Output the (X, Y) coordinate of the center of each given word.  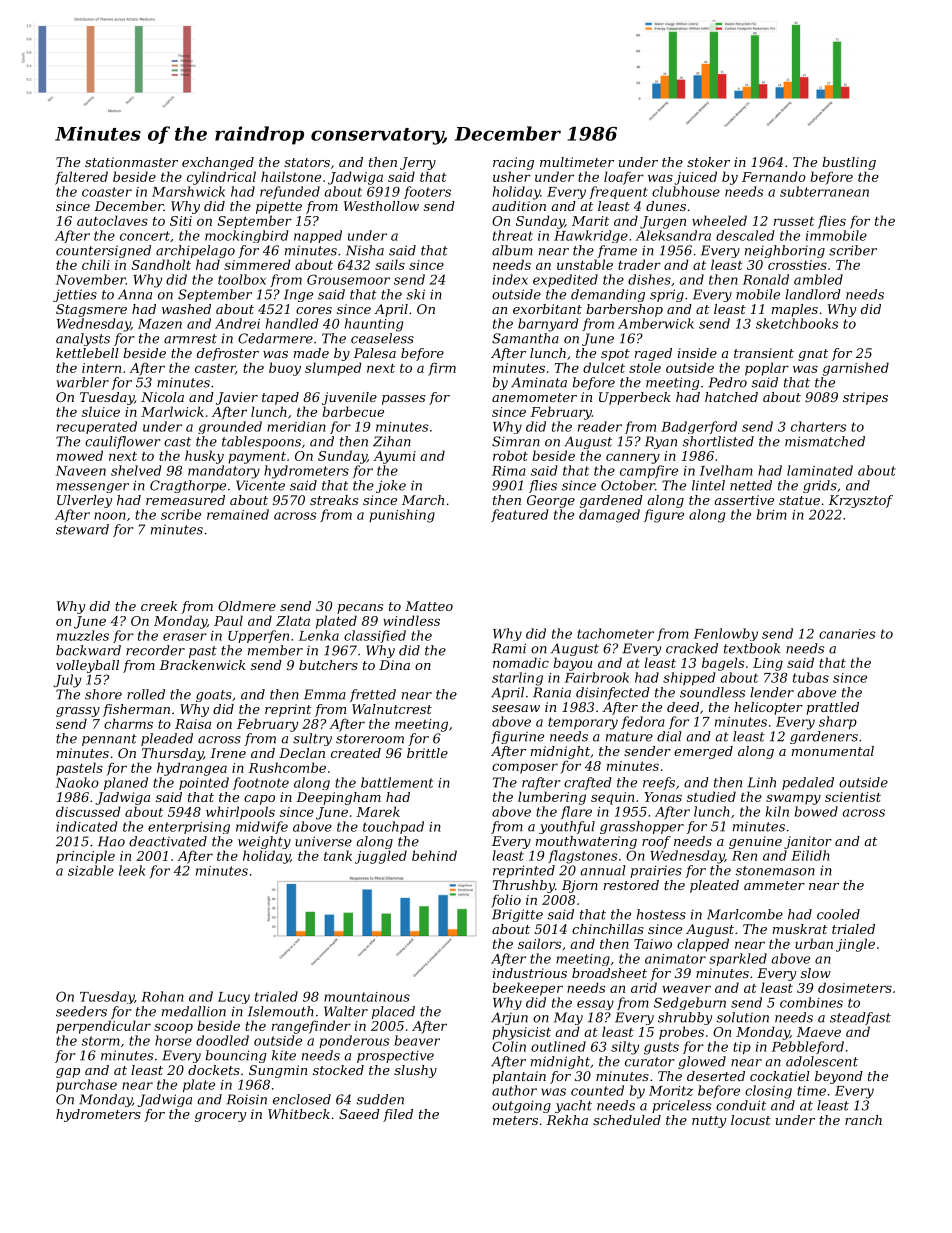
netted (751, 485)
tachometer (615, 633)
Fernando (774, 176)
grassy (78, 712)
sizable (91, 870)
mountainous (367, 997)
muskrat (800, 929)
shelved (136, 470)
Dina (394, 665)
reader (600, 426)
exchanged (218, 163)
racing (513, 163)
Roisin (246, 1099)
